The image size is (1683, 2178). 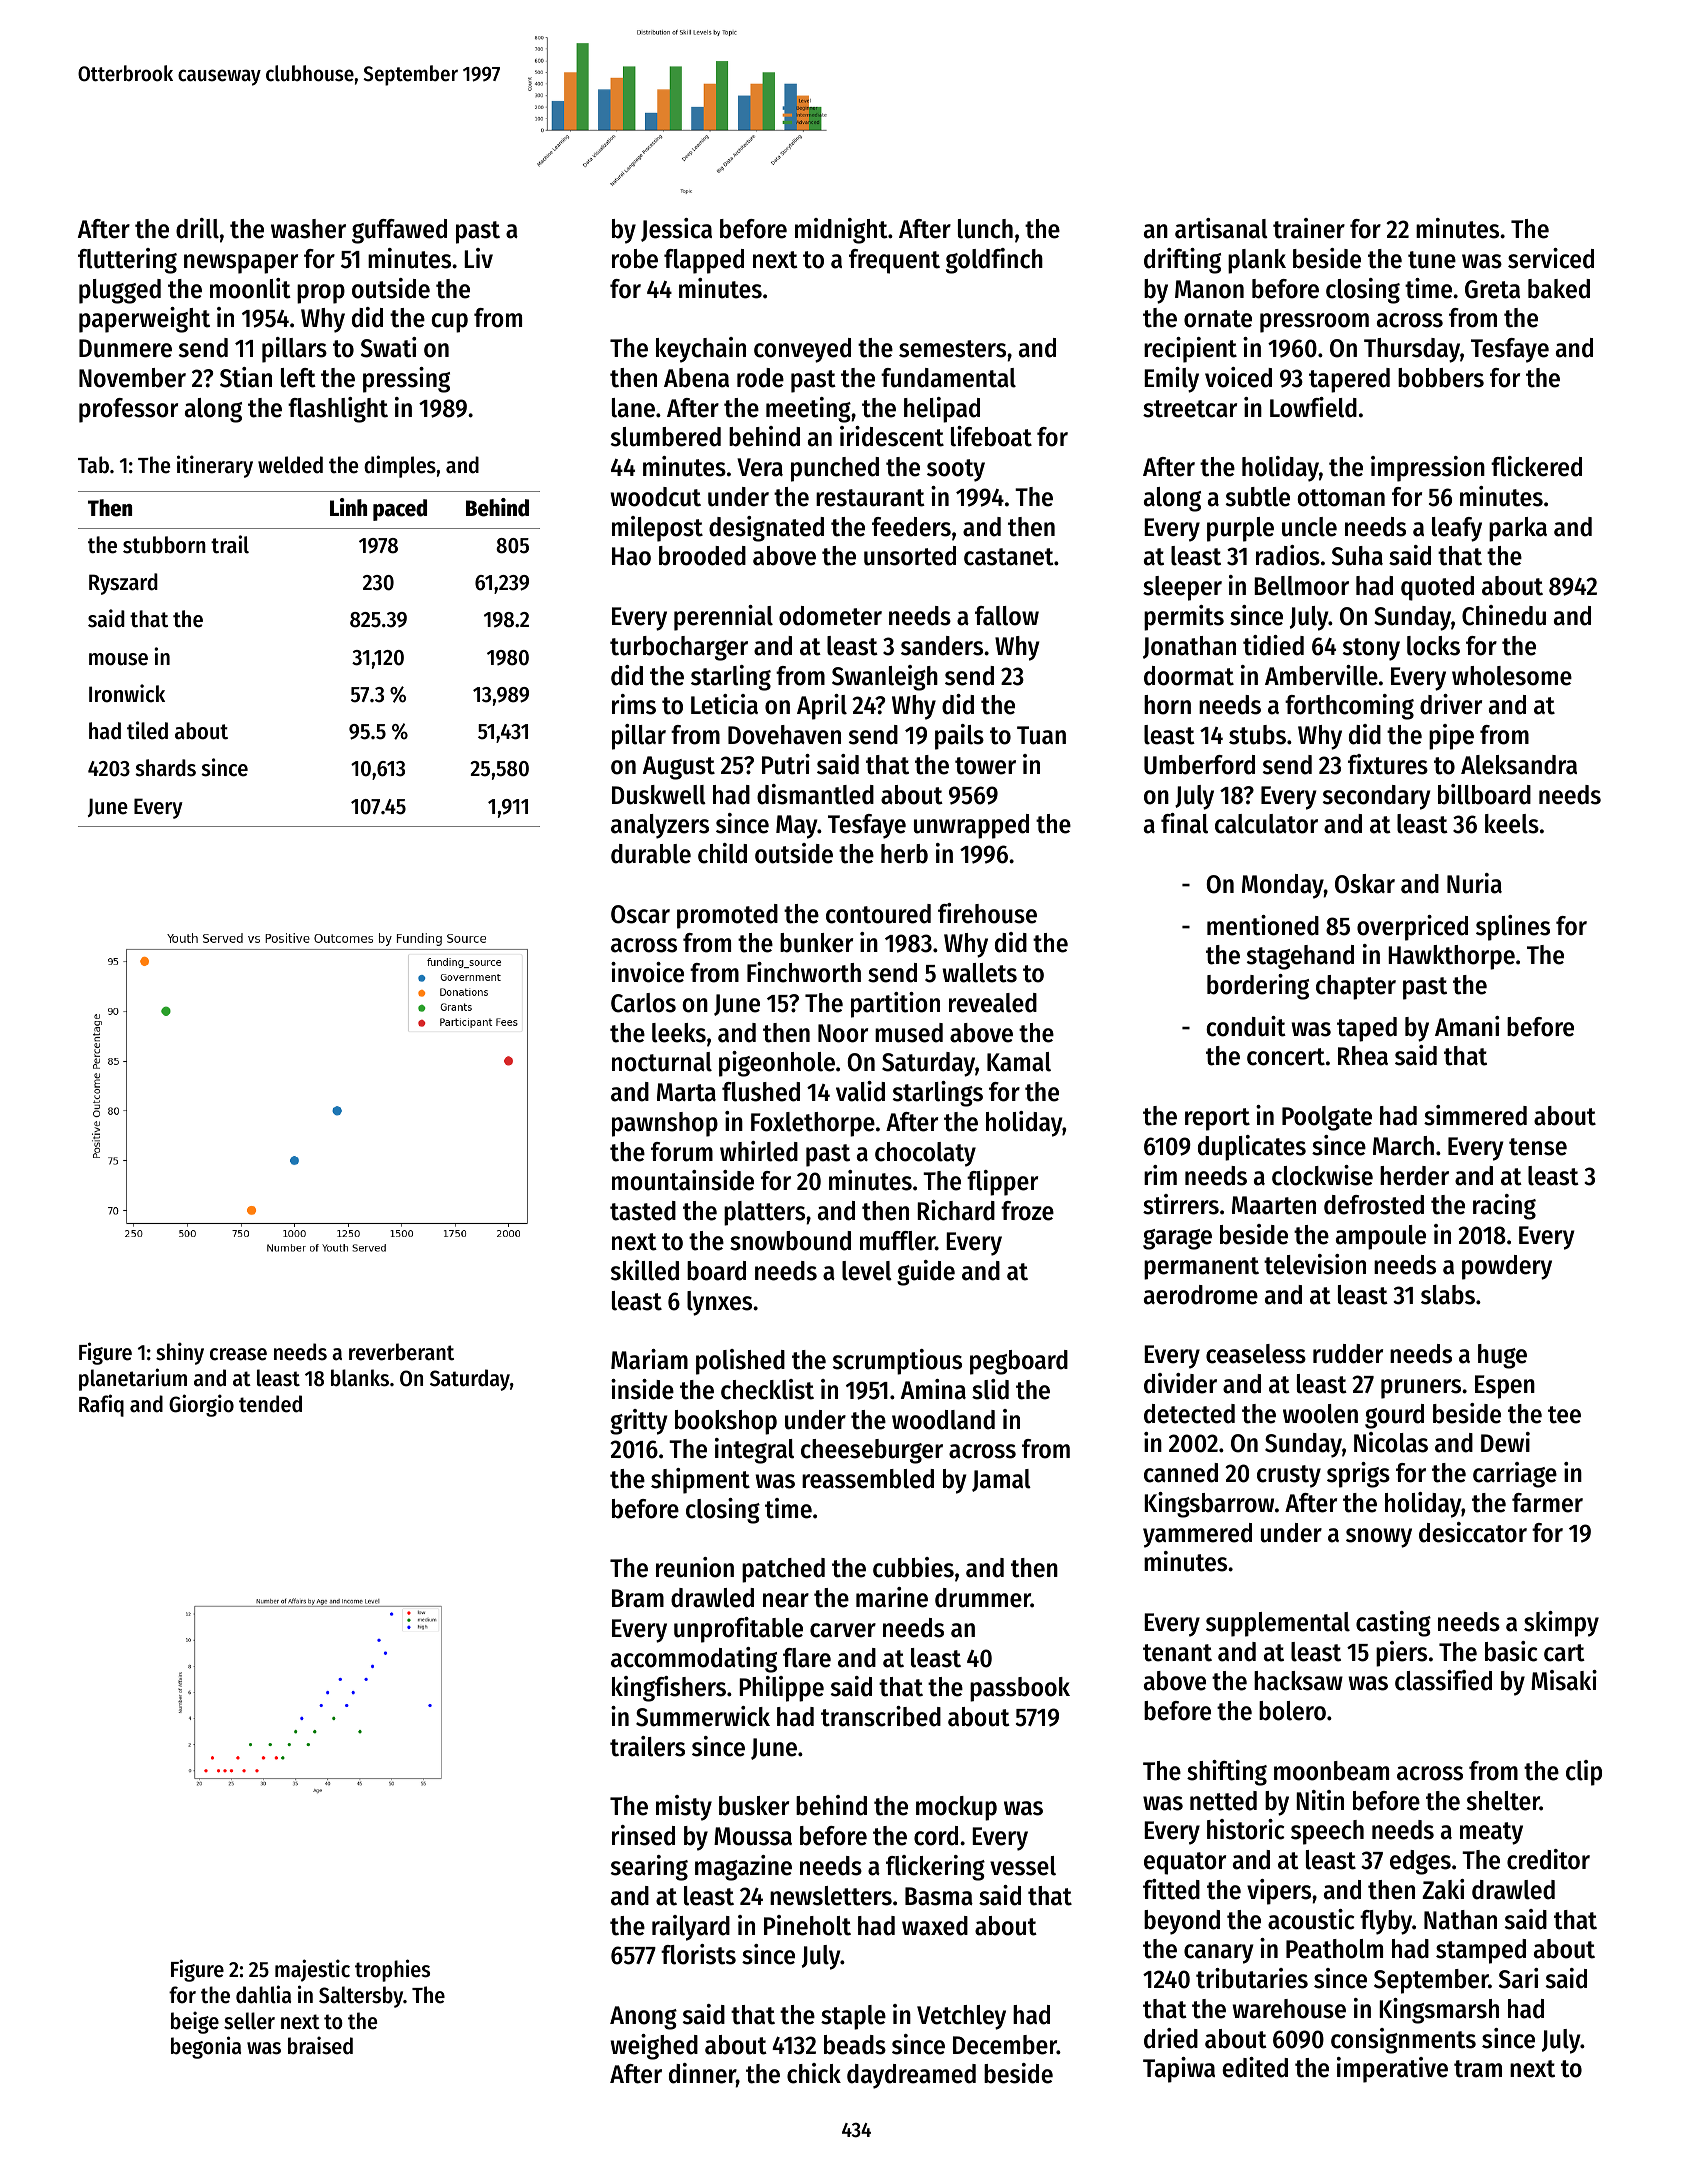 I want to click on beige, so click(x=195, y=2022).
